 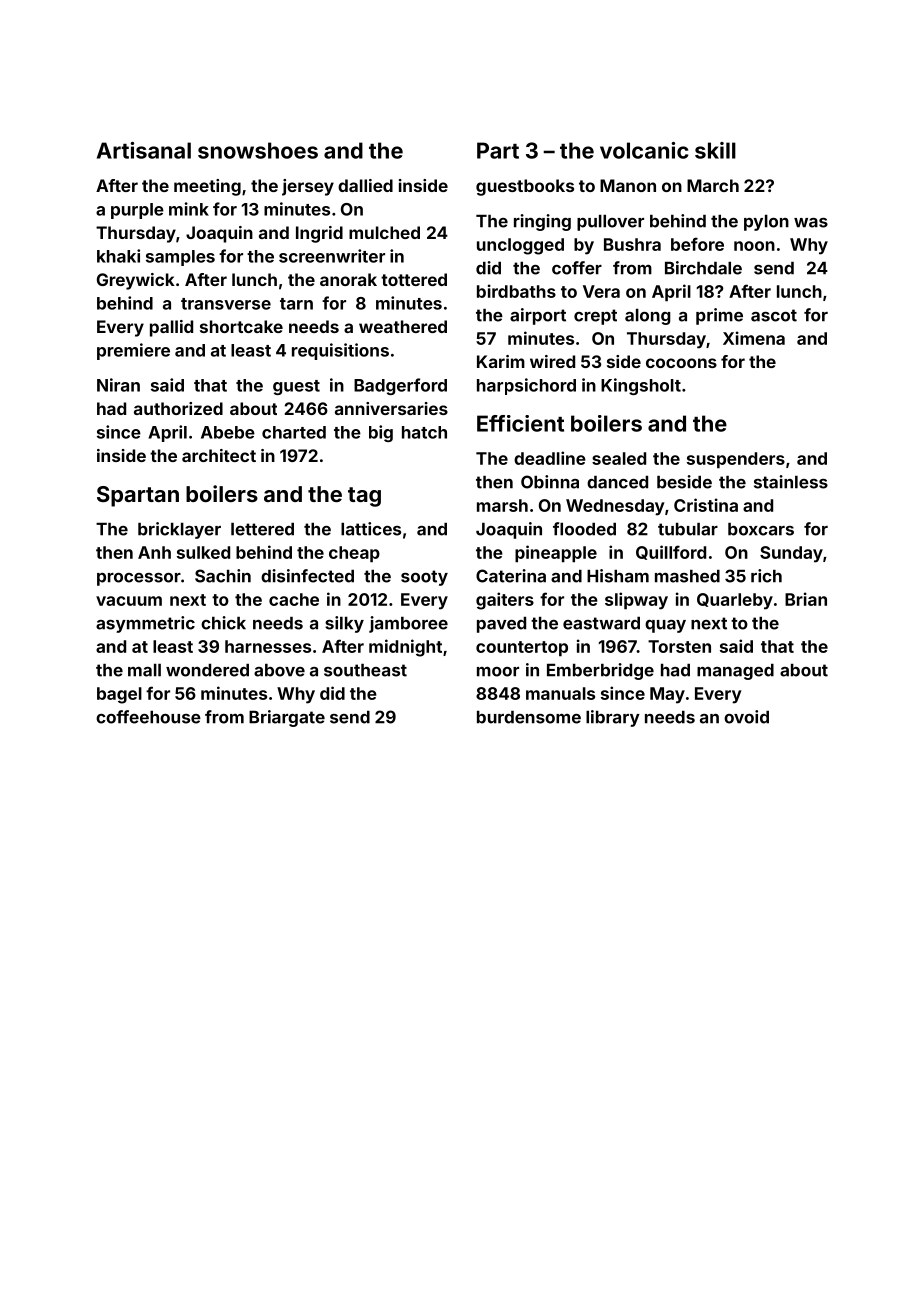 What do you see at coordinates (148, 717) in the screenshot?
I see `coffeehouse` at bounding box center [148, 717].
